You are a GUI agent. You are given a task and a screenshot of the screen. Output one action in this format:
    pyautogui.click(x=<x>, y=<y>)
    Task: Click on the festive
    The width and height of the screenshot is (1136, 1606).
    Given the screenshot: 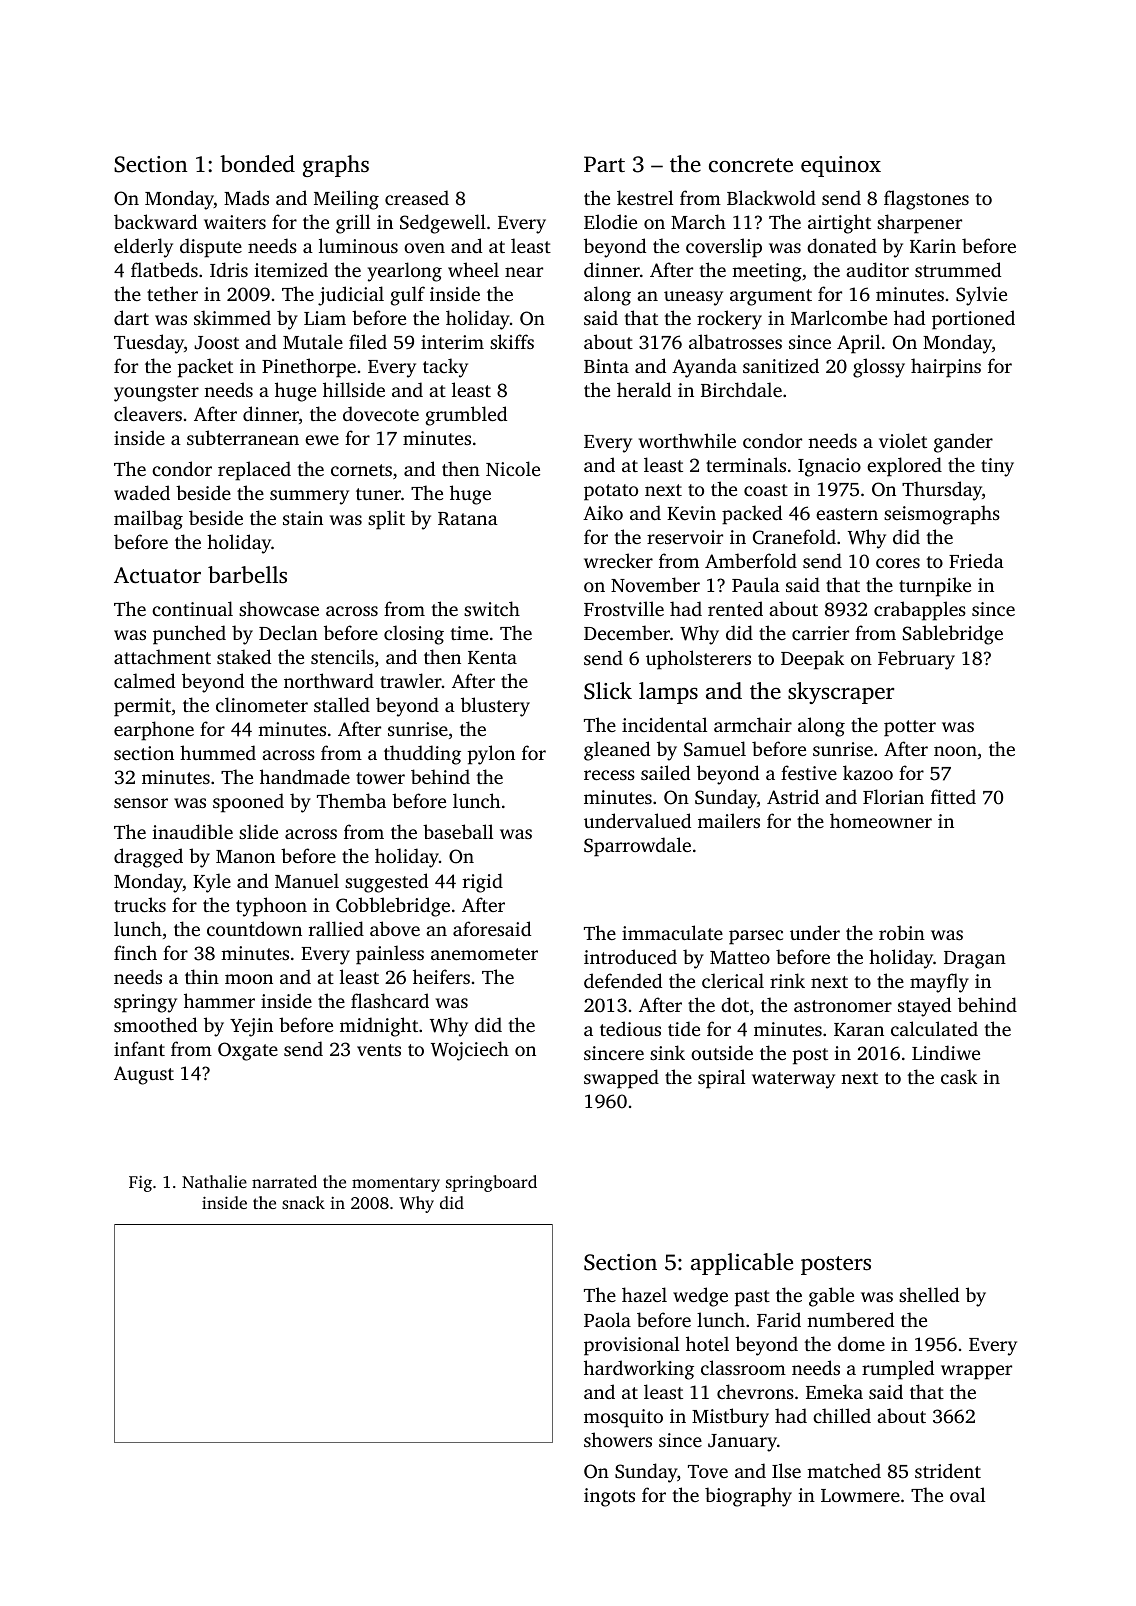 What is the action you would take?
    pyautogui.click(x=809, y=772)
